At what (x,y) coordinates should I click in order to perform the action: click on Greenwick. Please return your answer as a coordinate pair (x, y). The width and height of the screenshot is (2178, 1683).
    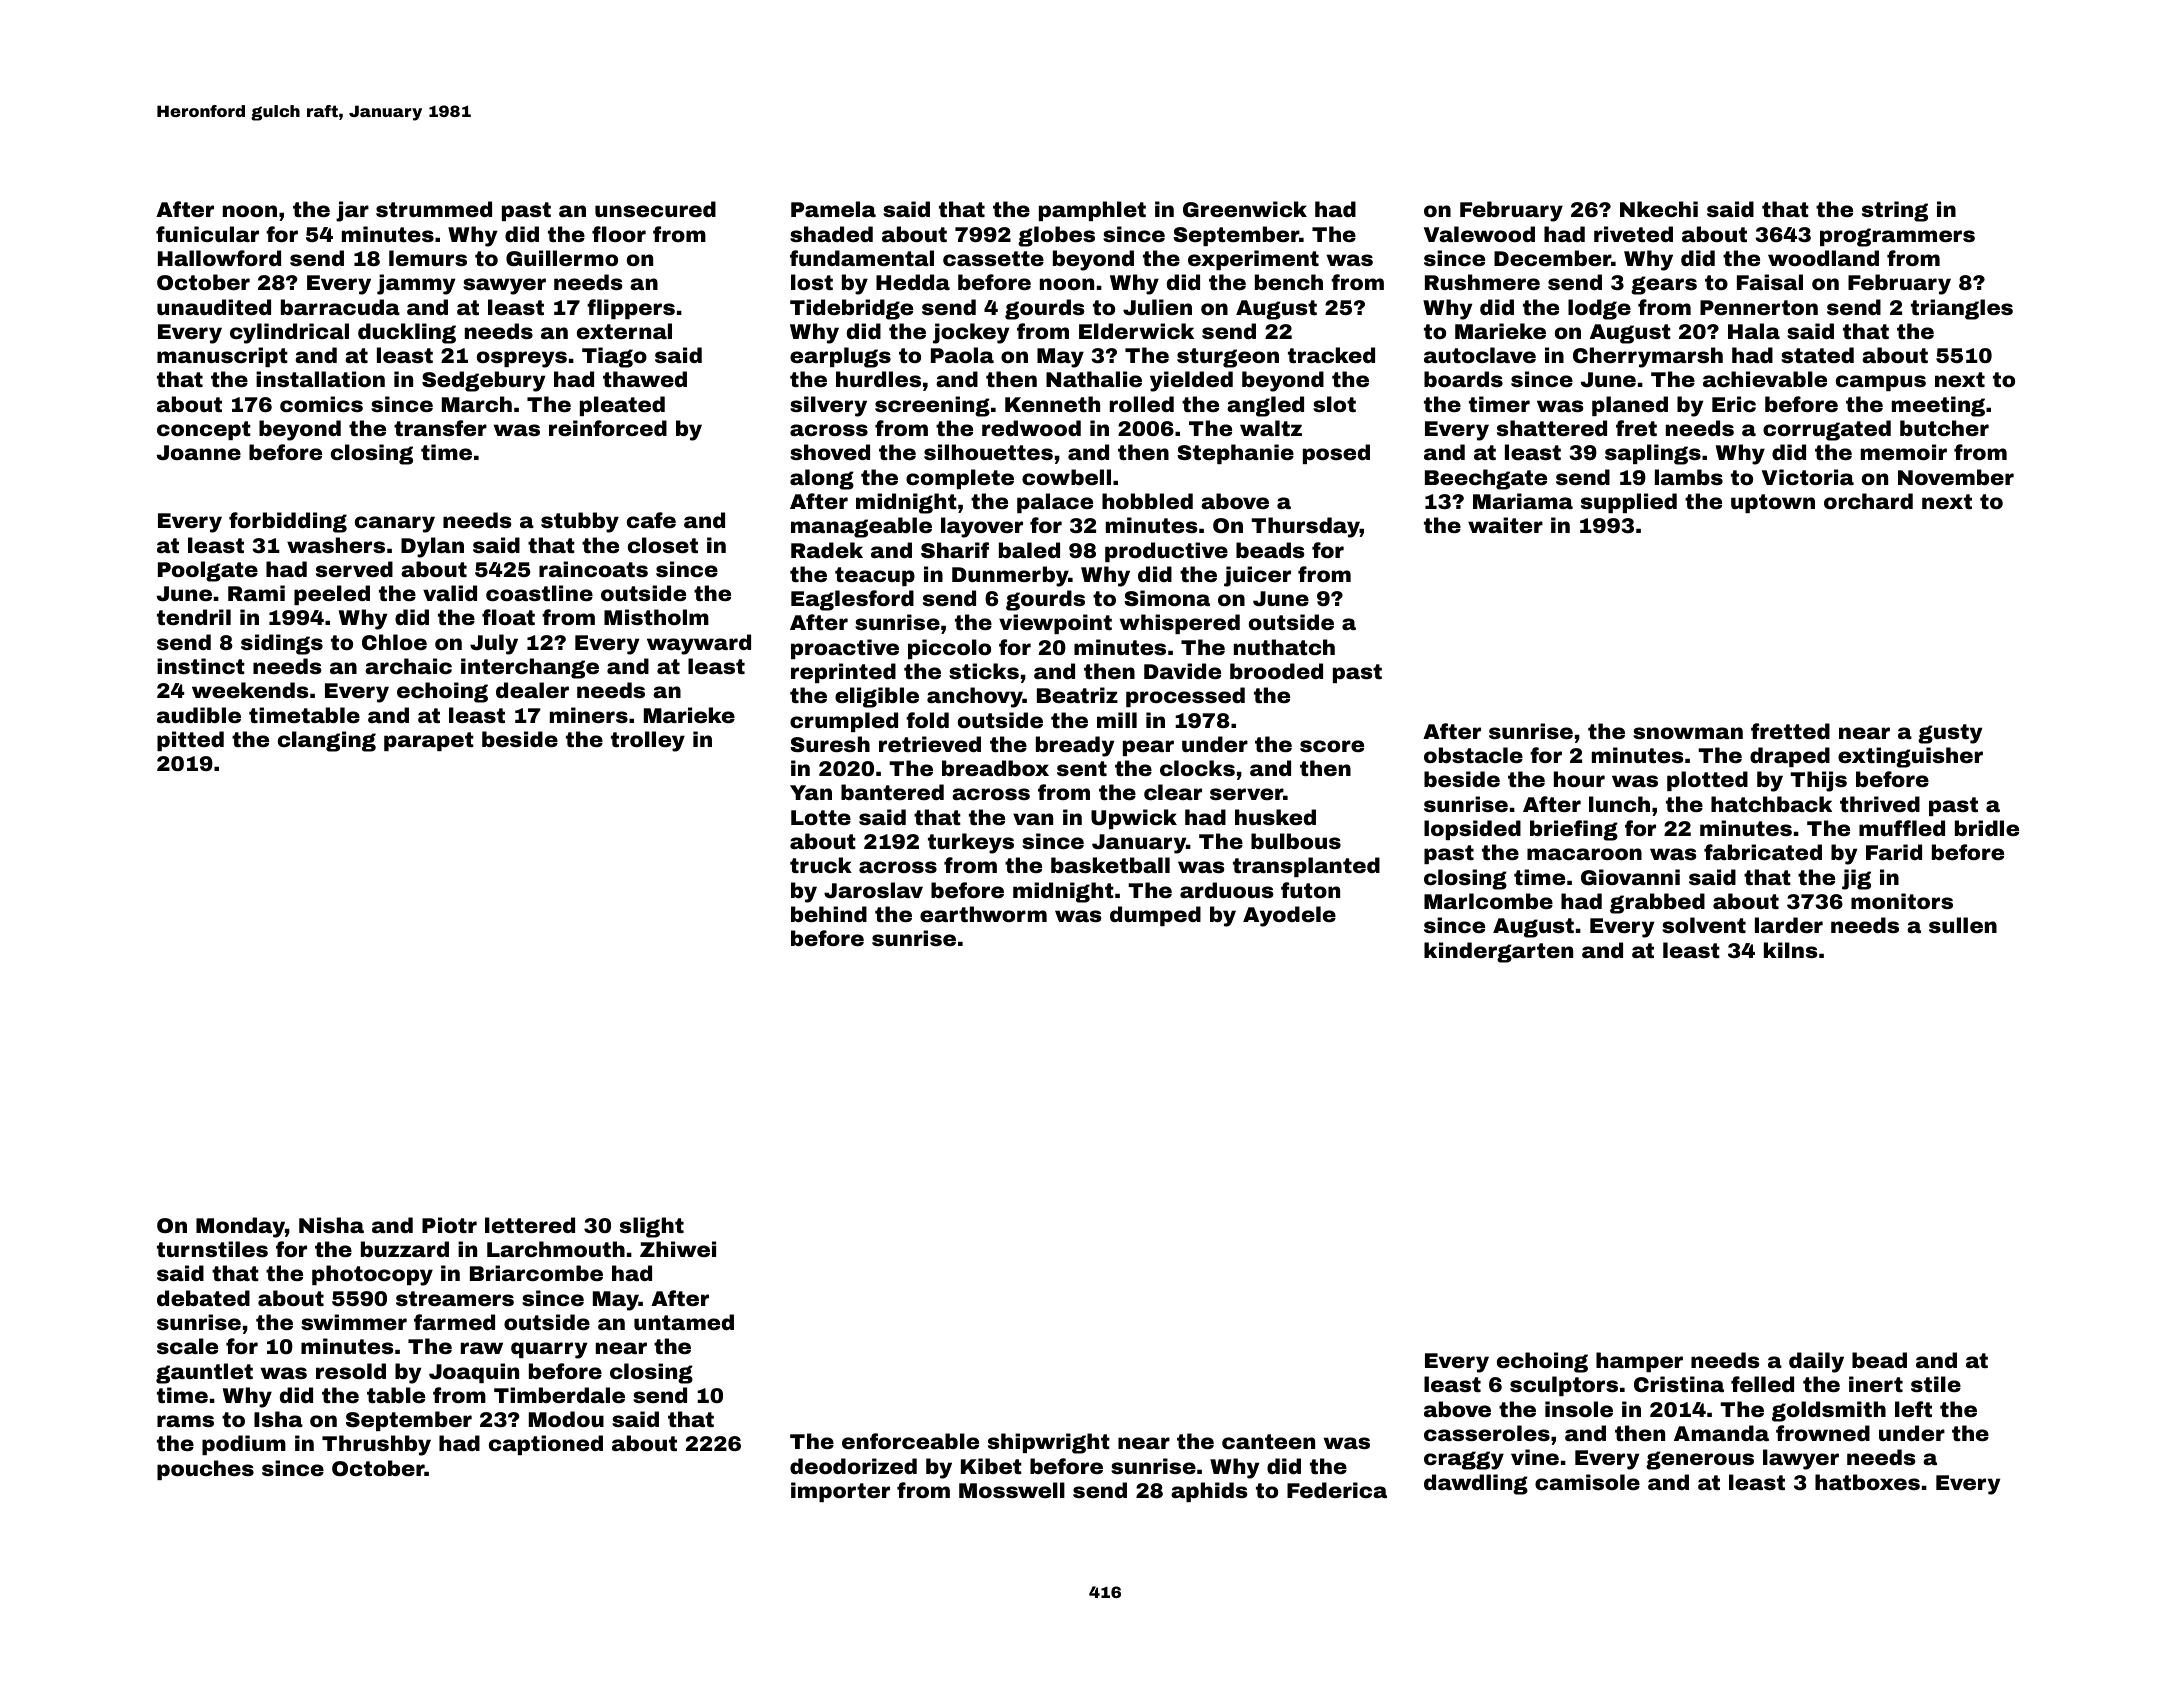
    Looking at the image, I should click on (1245, 209).
